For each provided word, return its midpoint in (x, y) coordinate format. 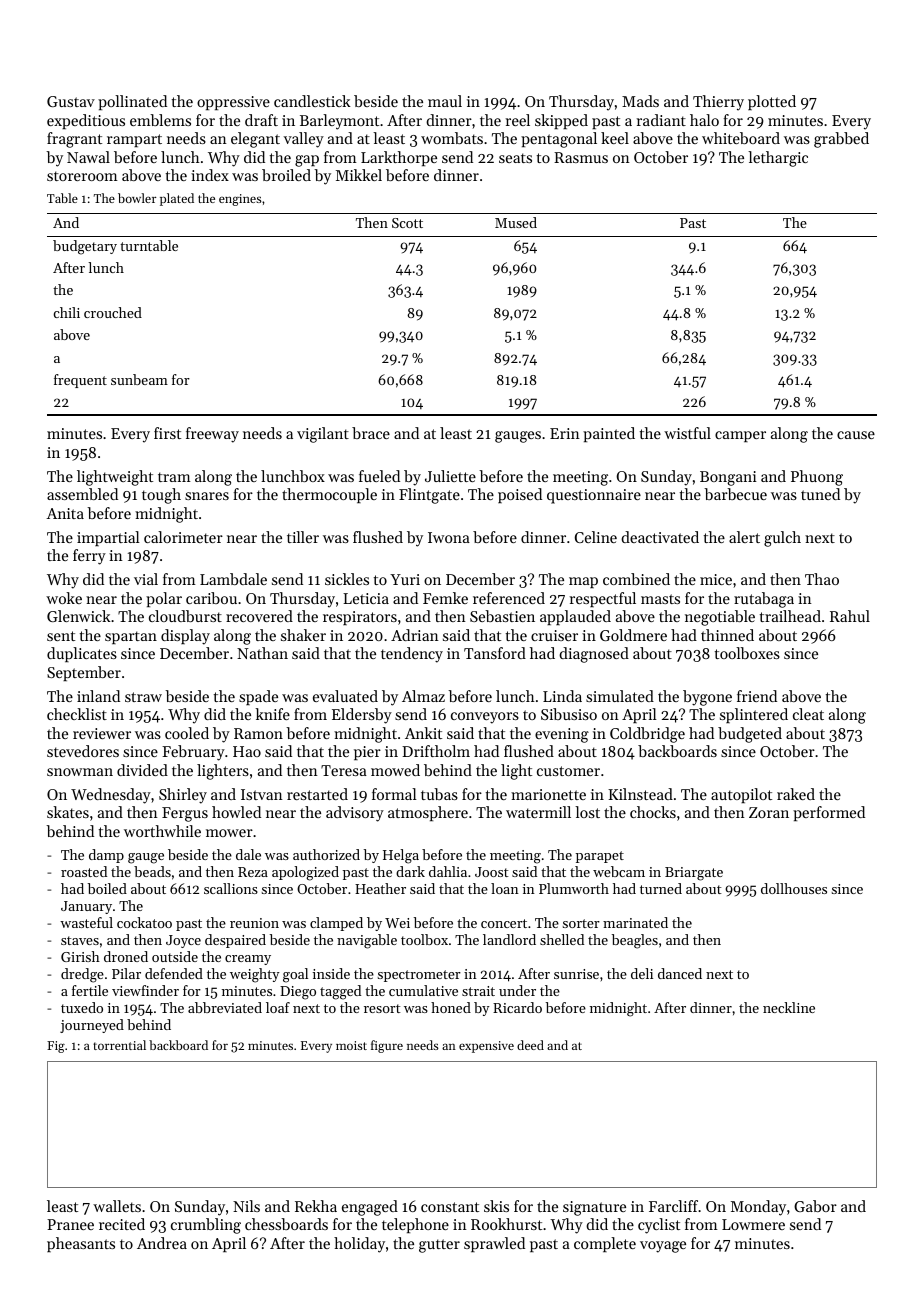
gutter (439, 1246)
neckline (789, 1007)
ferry (89, 557)
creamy (248, 960)
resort (382, 1008)
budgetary (85, 247)
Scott (407, 223)
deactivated (660, 537)
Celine (596, 537)
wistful (687, 433)
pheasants (81, 1244)
